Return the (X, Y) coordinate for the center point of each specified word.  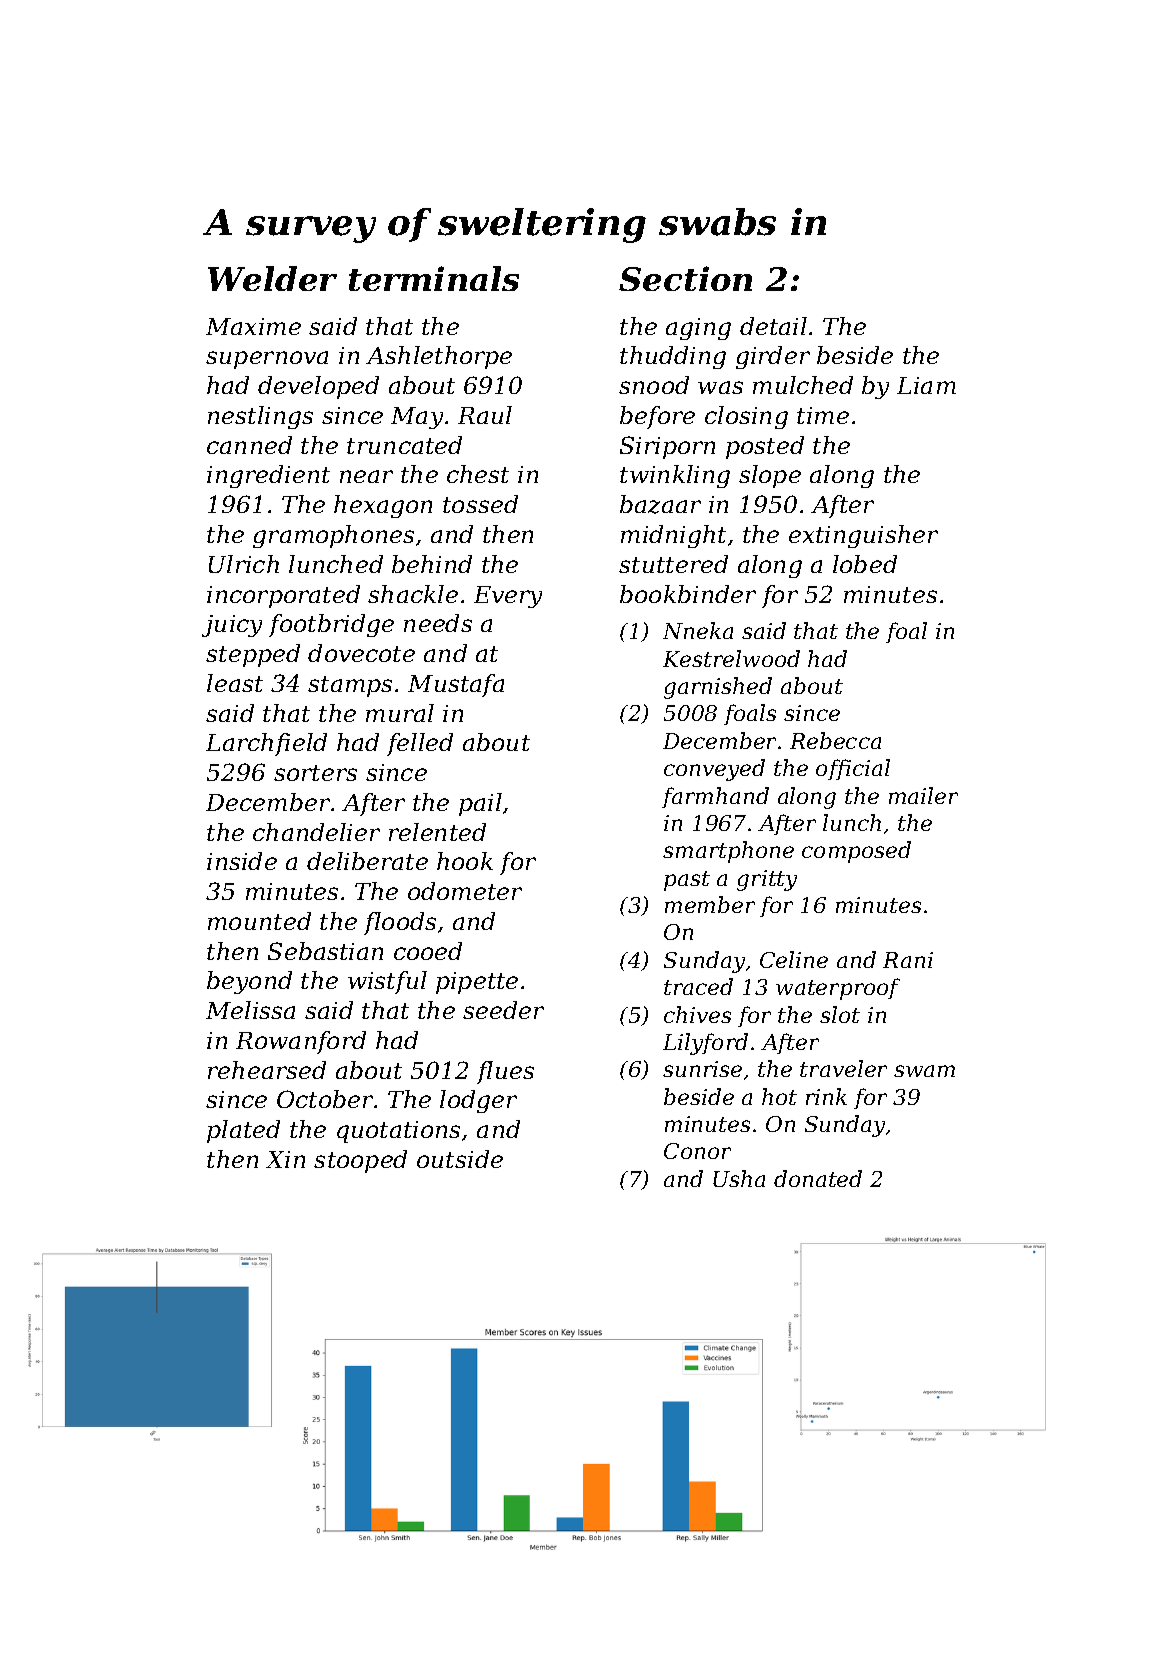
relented (437, 832)
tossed (480, 504)
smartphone (728, 852)
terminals (434, 278)
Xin (285, 1159)
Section (685, 278)
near (366, 476)
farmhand (715, 797)
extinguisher (863, 536)
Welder (272, 278)
